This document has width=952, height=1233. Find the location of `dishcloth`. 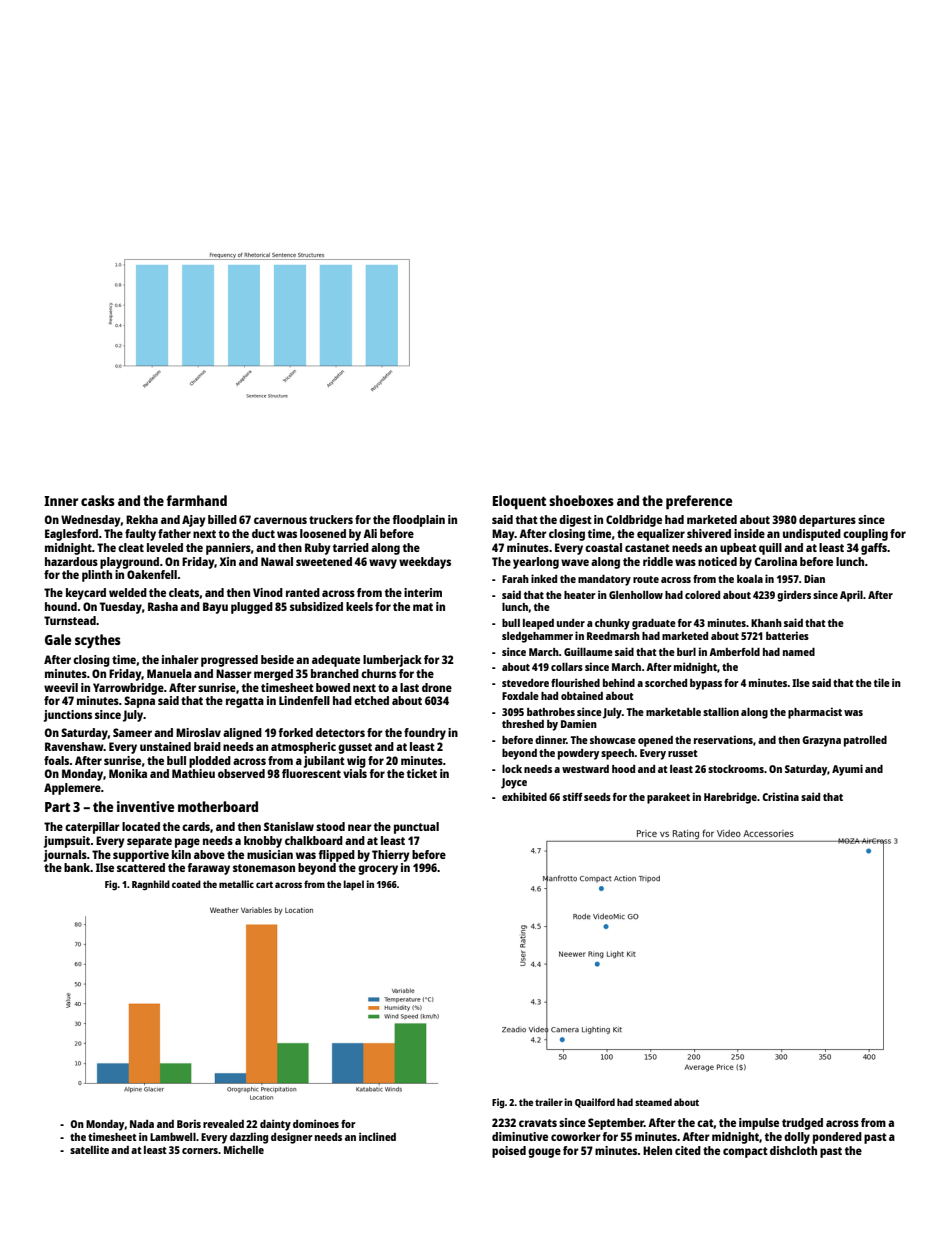

dishcloth is located at coordinates (793, 1150).
